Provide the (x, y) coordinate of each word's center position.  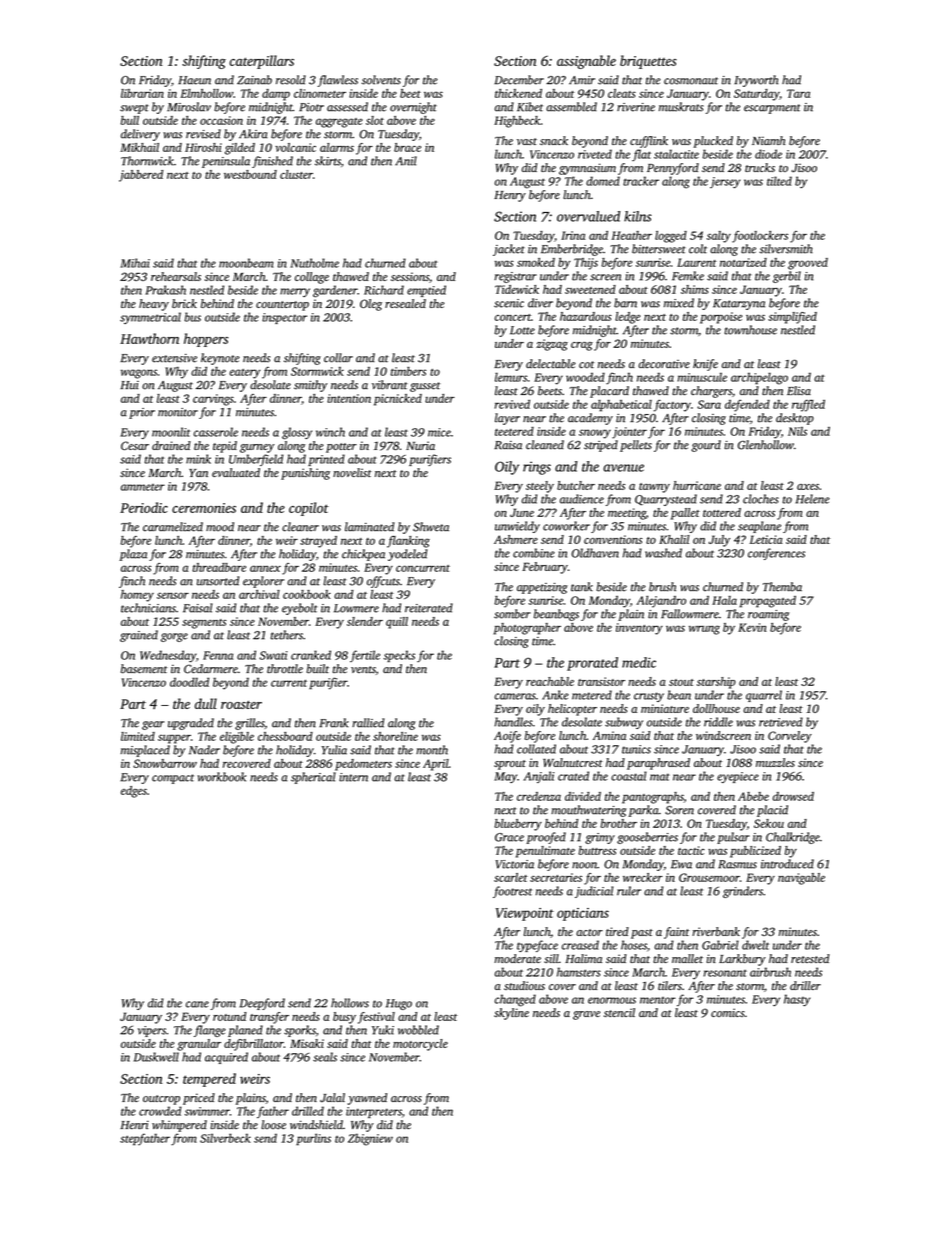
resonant (725, 973)
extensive (174, 358)
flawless (337, 81)
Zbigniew (370, 1139)
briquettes (648, 62)
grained (139, 636)
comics (728, 1012)
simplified (792, 318)
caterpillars (261, 62)
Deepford (262, 1004)
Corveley (790, 737)
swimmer (207, 1111)
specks (399, 656)
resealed (405, 303)
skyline (511, 1014)
